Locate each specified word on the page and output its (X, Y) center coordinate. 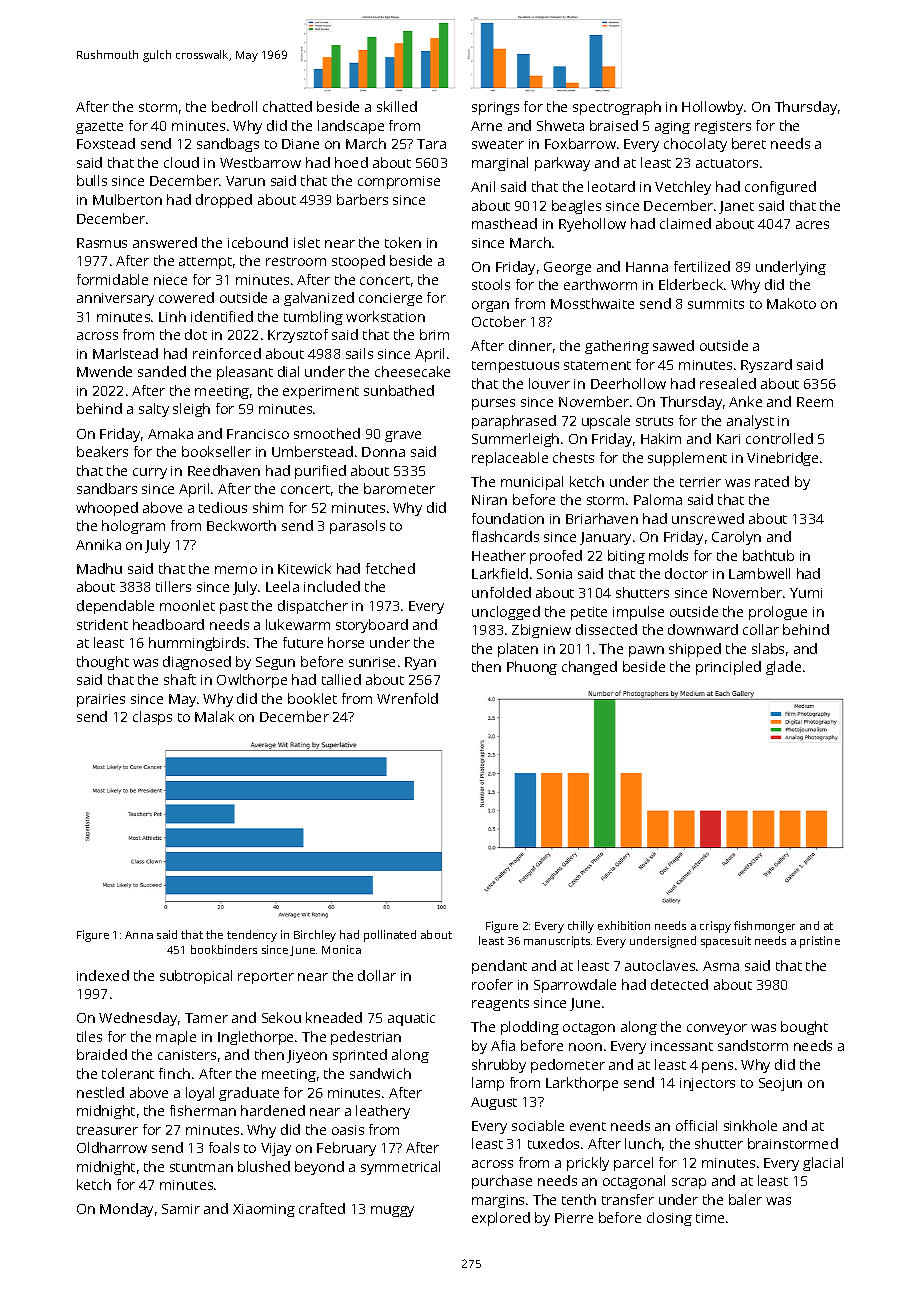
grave (403, 436)
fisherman (203, 1110)
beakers (102, 451)
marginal (500, 164)
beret (749, 143)
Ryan (420, 663)
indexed (103, 975)
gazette (99, 128)
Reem (815, 402)
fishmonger (764, 927)
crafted (322, 1208)
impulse (638, 613)
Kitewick (304, 568)
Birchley (315, 936)
